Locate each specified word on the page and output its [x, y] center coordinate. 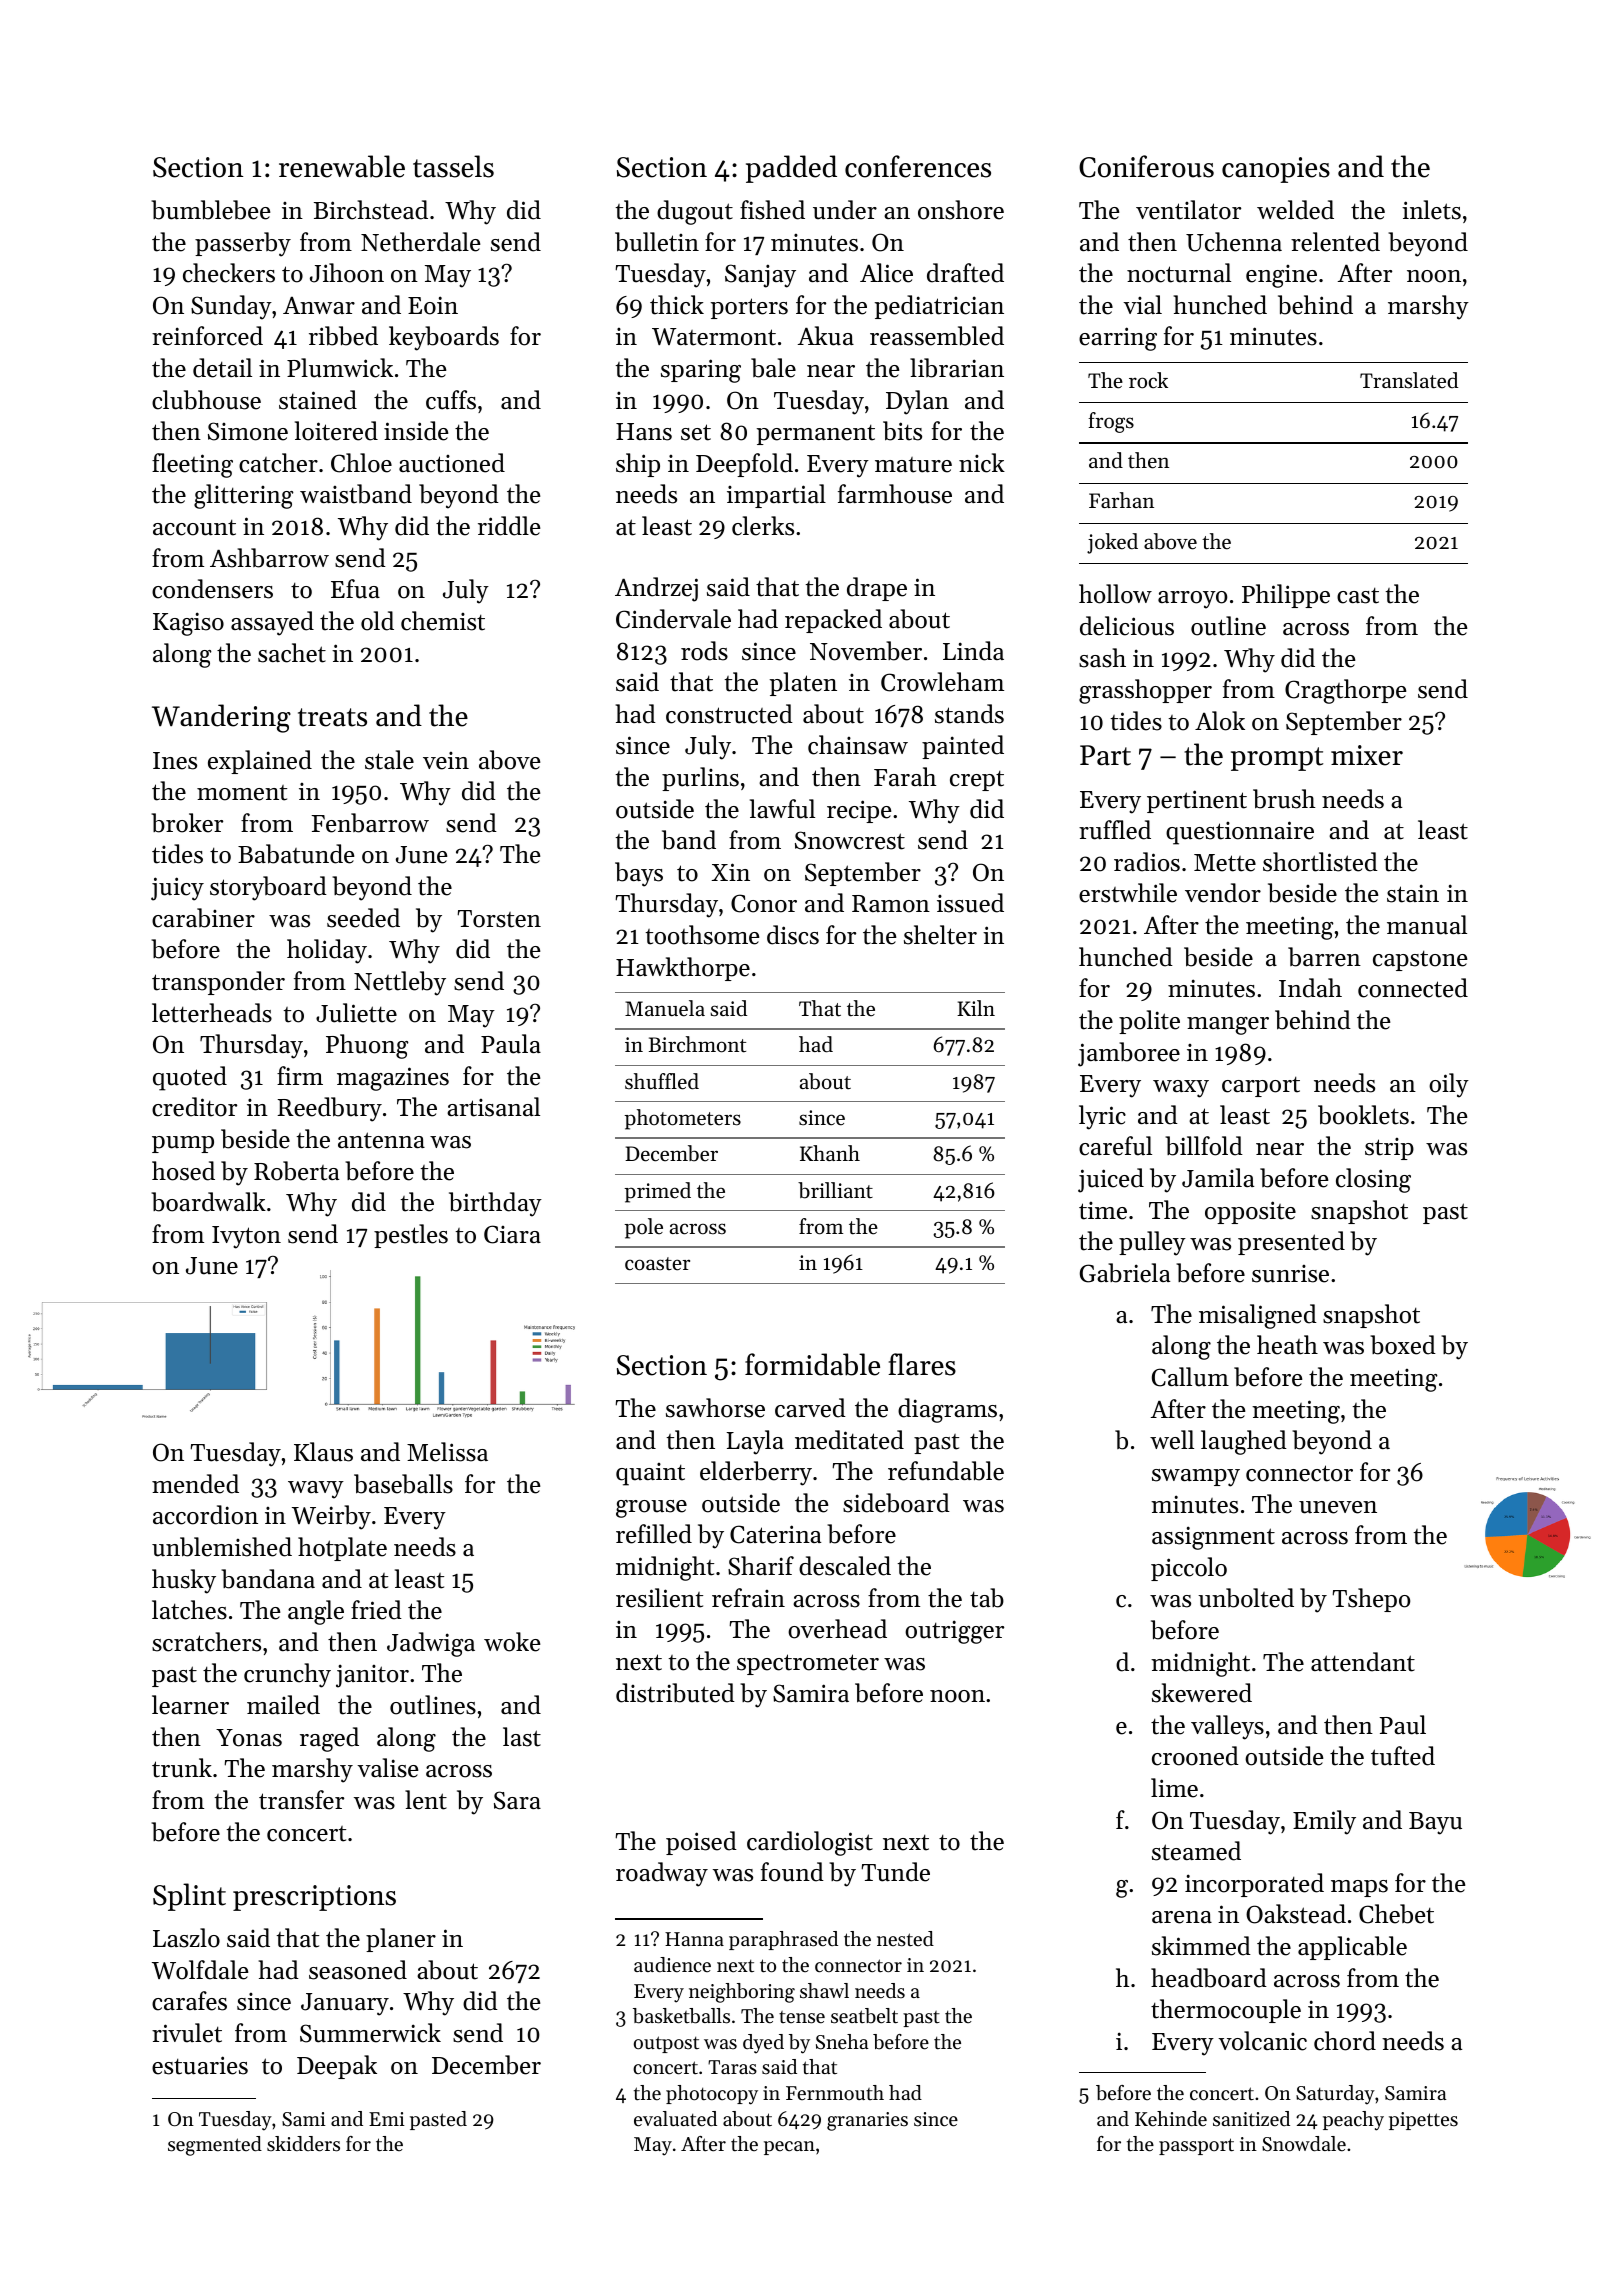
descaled [845, 1566]
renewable [342, 166]
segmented [215, 2146]
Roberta [296, 1171]
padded [791, 169]
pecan [789, 2148]
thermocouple [1226, 2011]
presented [1291, 1243]
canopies [1276, 170]
